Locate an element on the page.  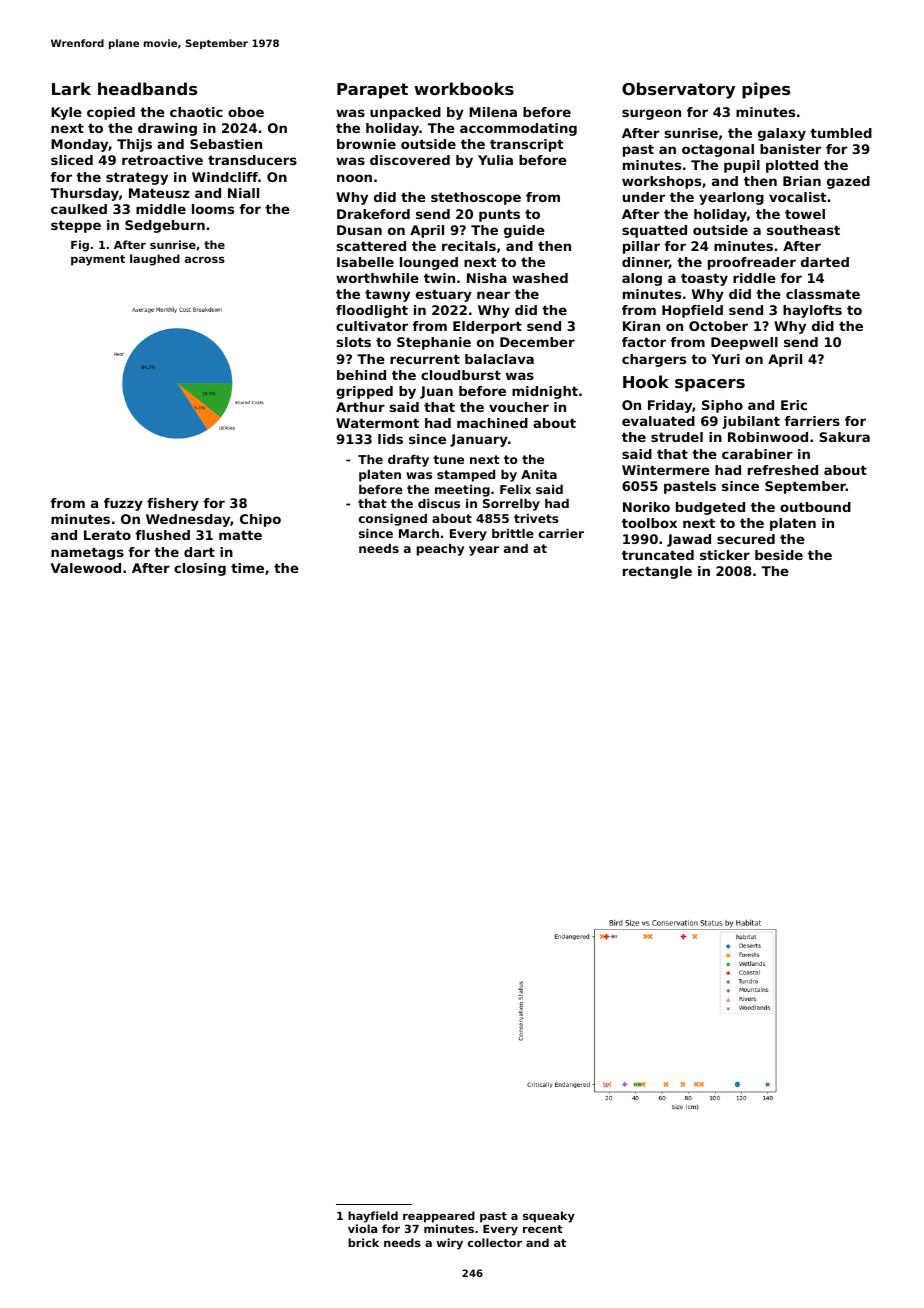
recent is located at coordinates (543, 1229).
